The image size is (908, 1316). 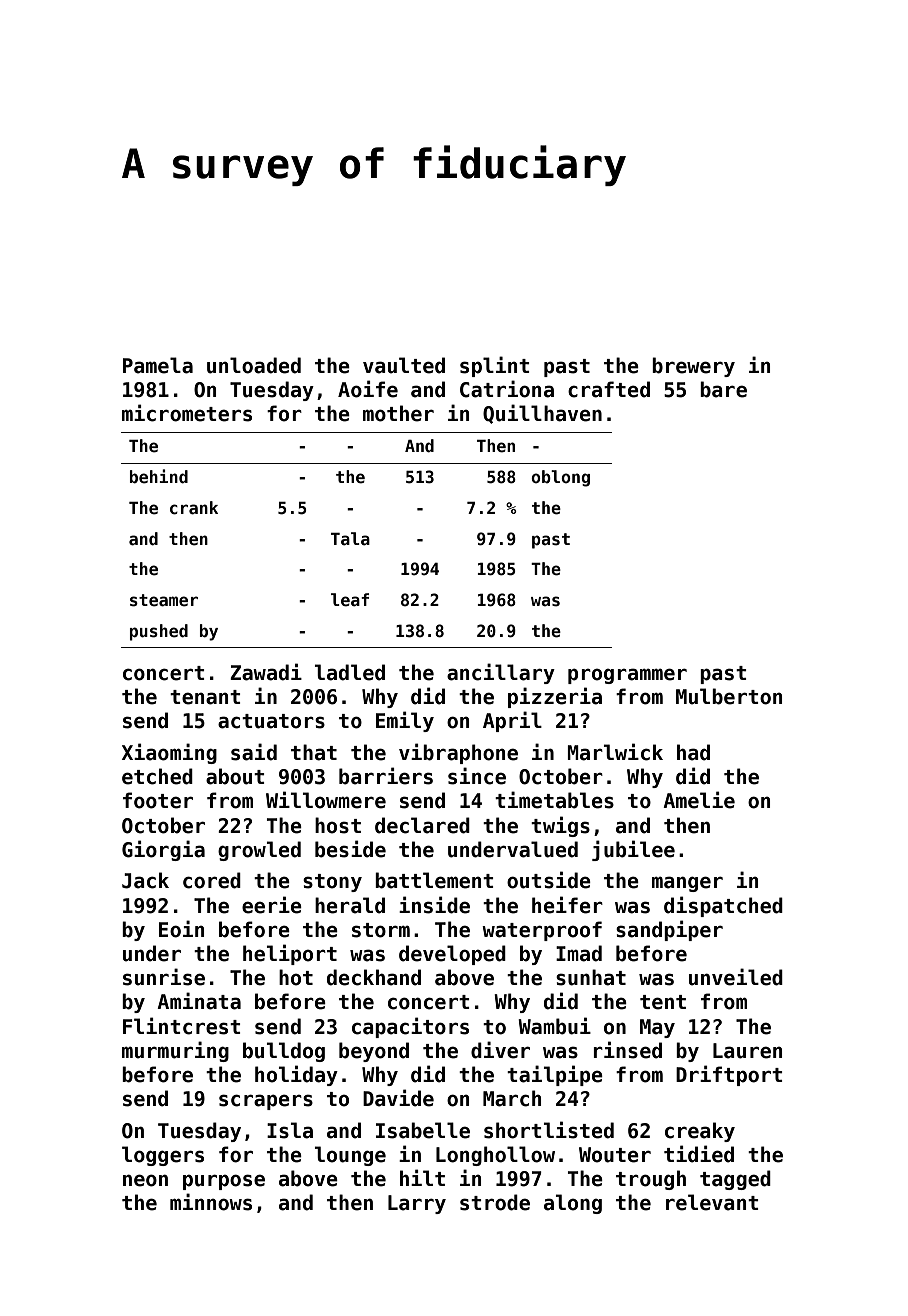 What do you see at coordinates (633, 850) in the screenshot?
I see `jubilee` at bounding box center [633, 850].
